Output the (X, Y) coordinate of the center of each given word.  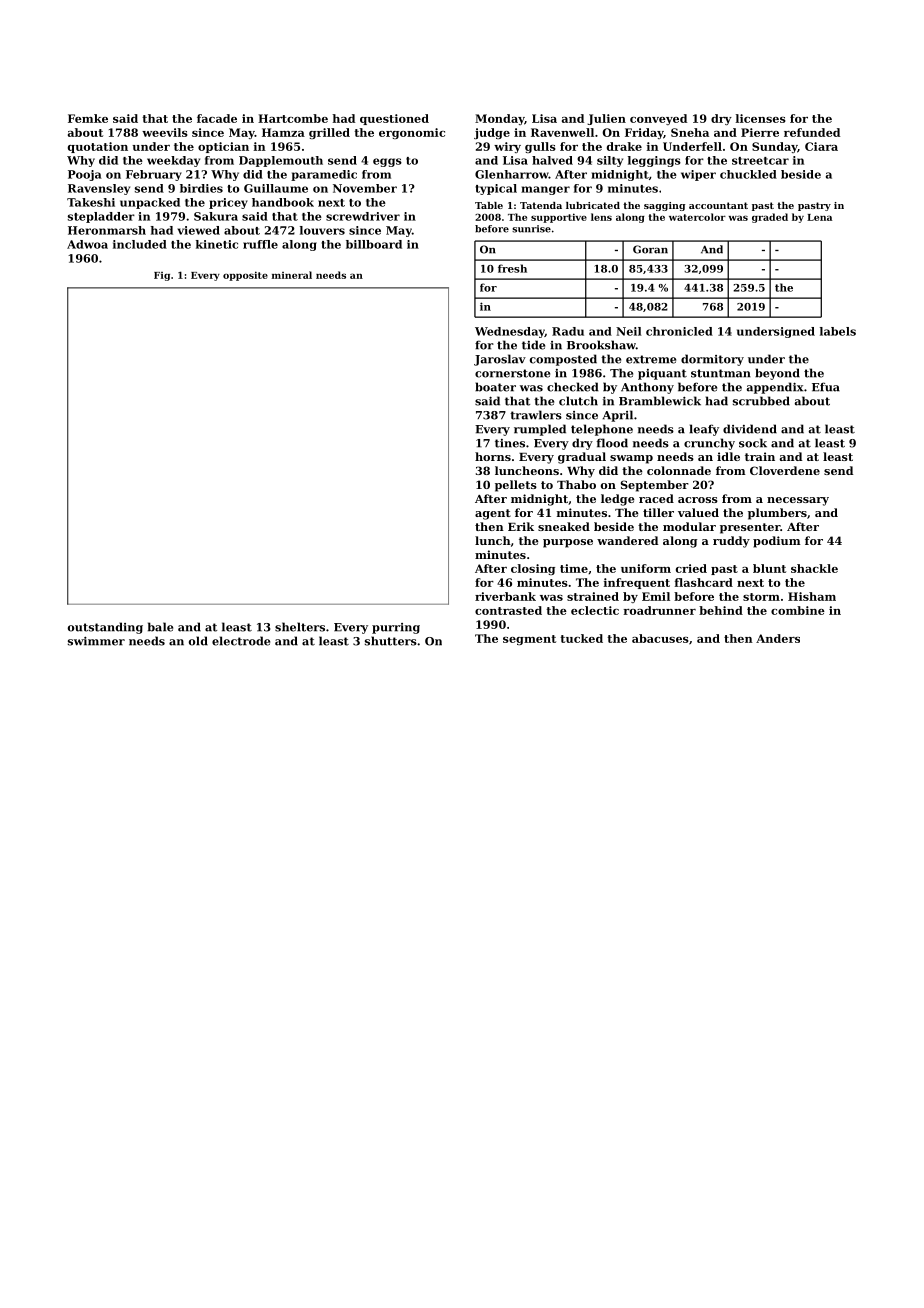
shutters (391, 641)
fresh (512, 268)
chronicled (679, 331)
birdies (201, 188)
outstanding (105, 628)
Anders (778, 638)
